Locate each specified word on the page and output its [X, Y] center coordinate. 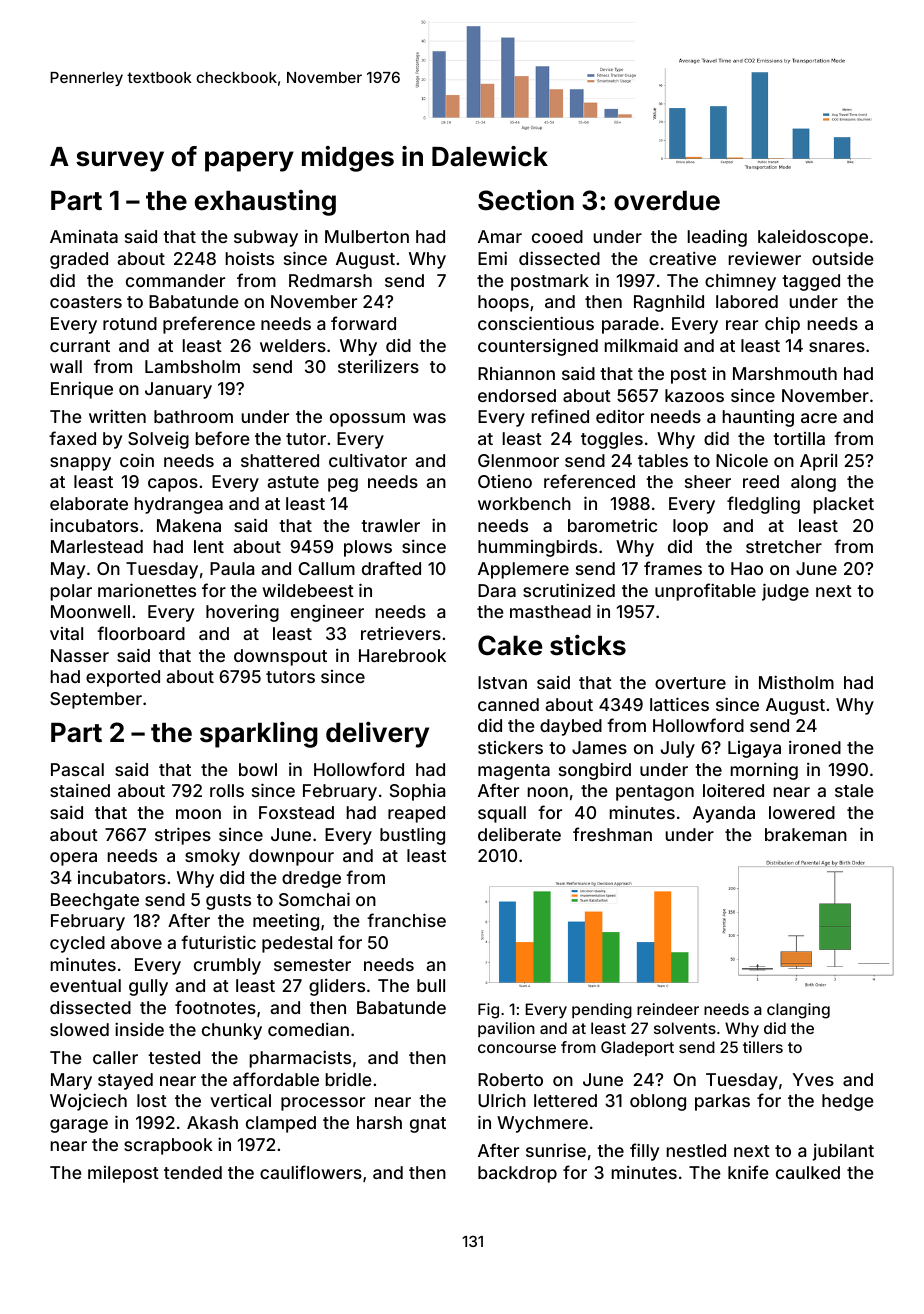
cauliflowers [311, 1172]
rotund [130, 323]
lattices [679, 704]
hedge [848, 1102]
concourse [517, 1048]
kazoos [694, 395]
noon [548, 792]
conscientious [536, 323]
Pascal [77, 769]
